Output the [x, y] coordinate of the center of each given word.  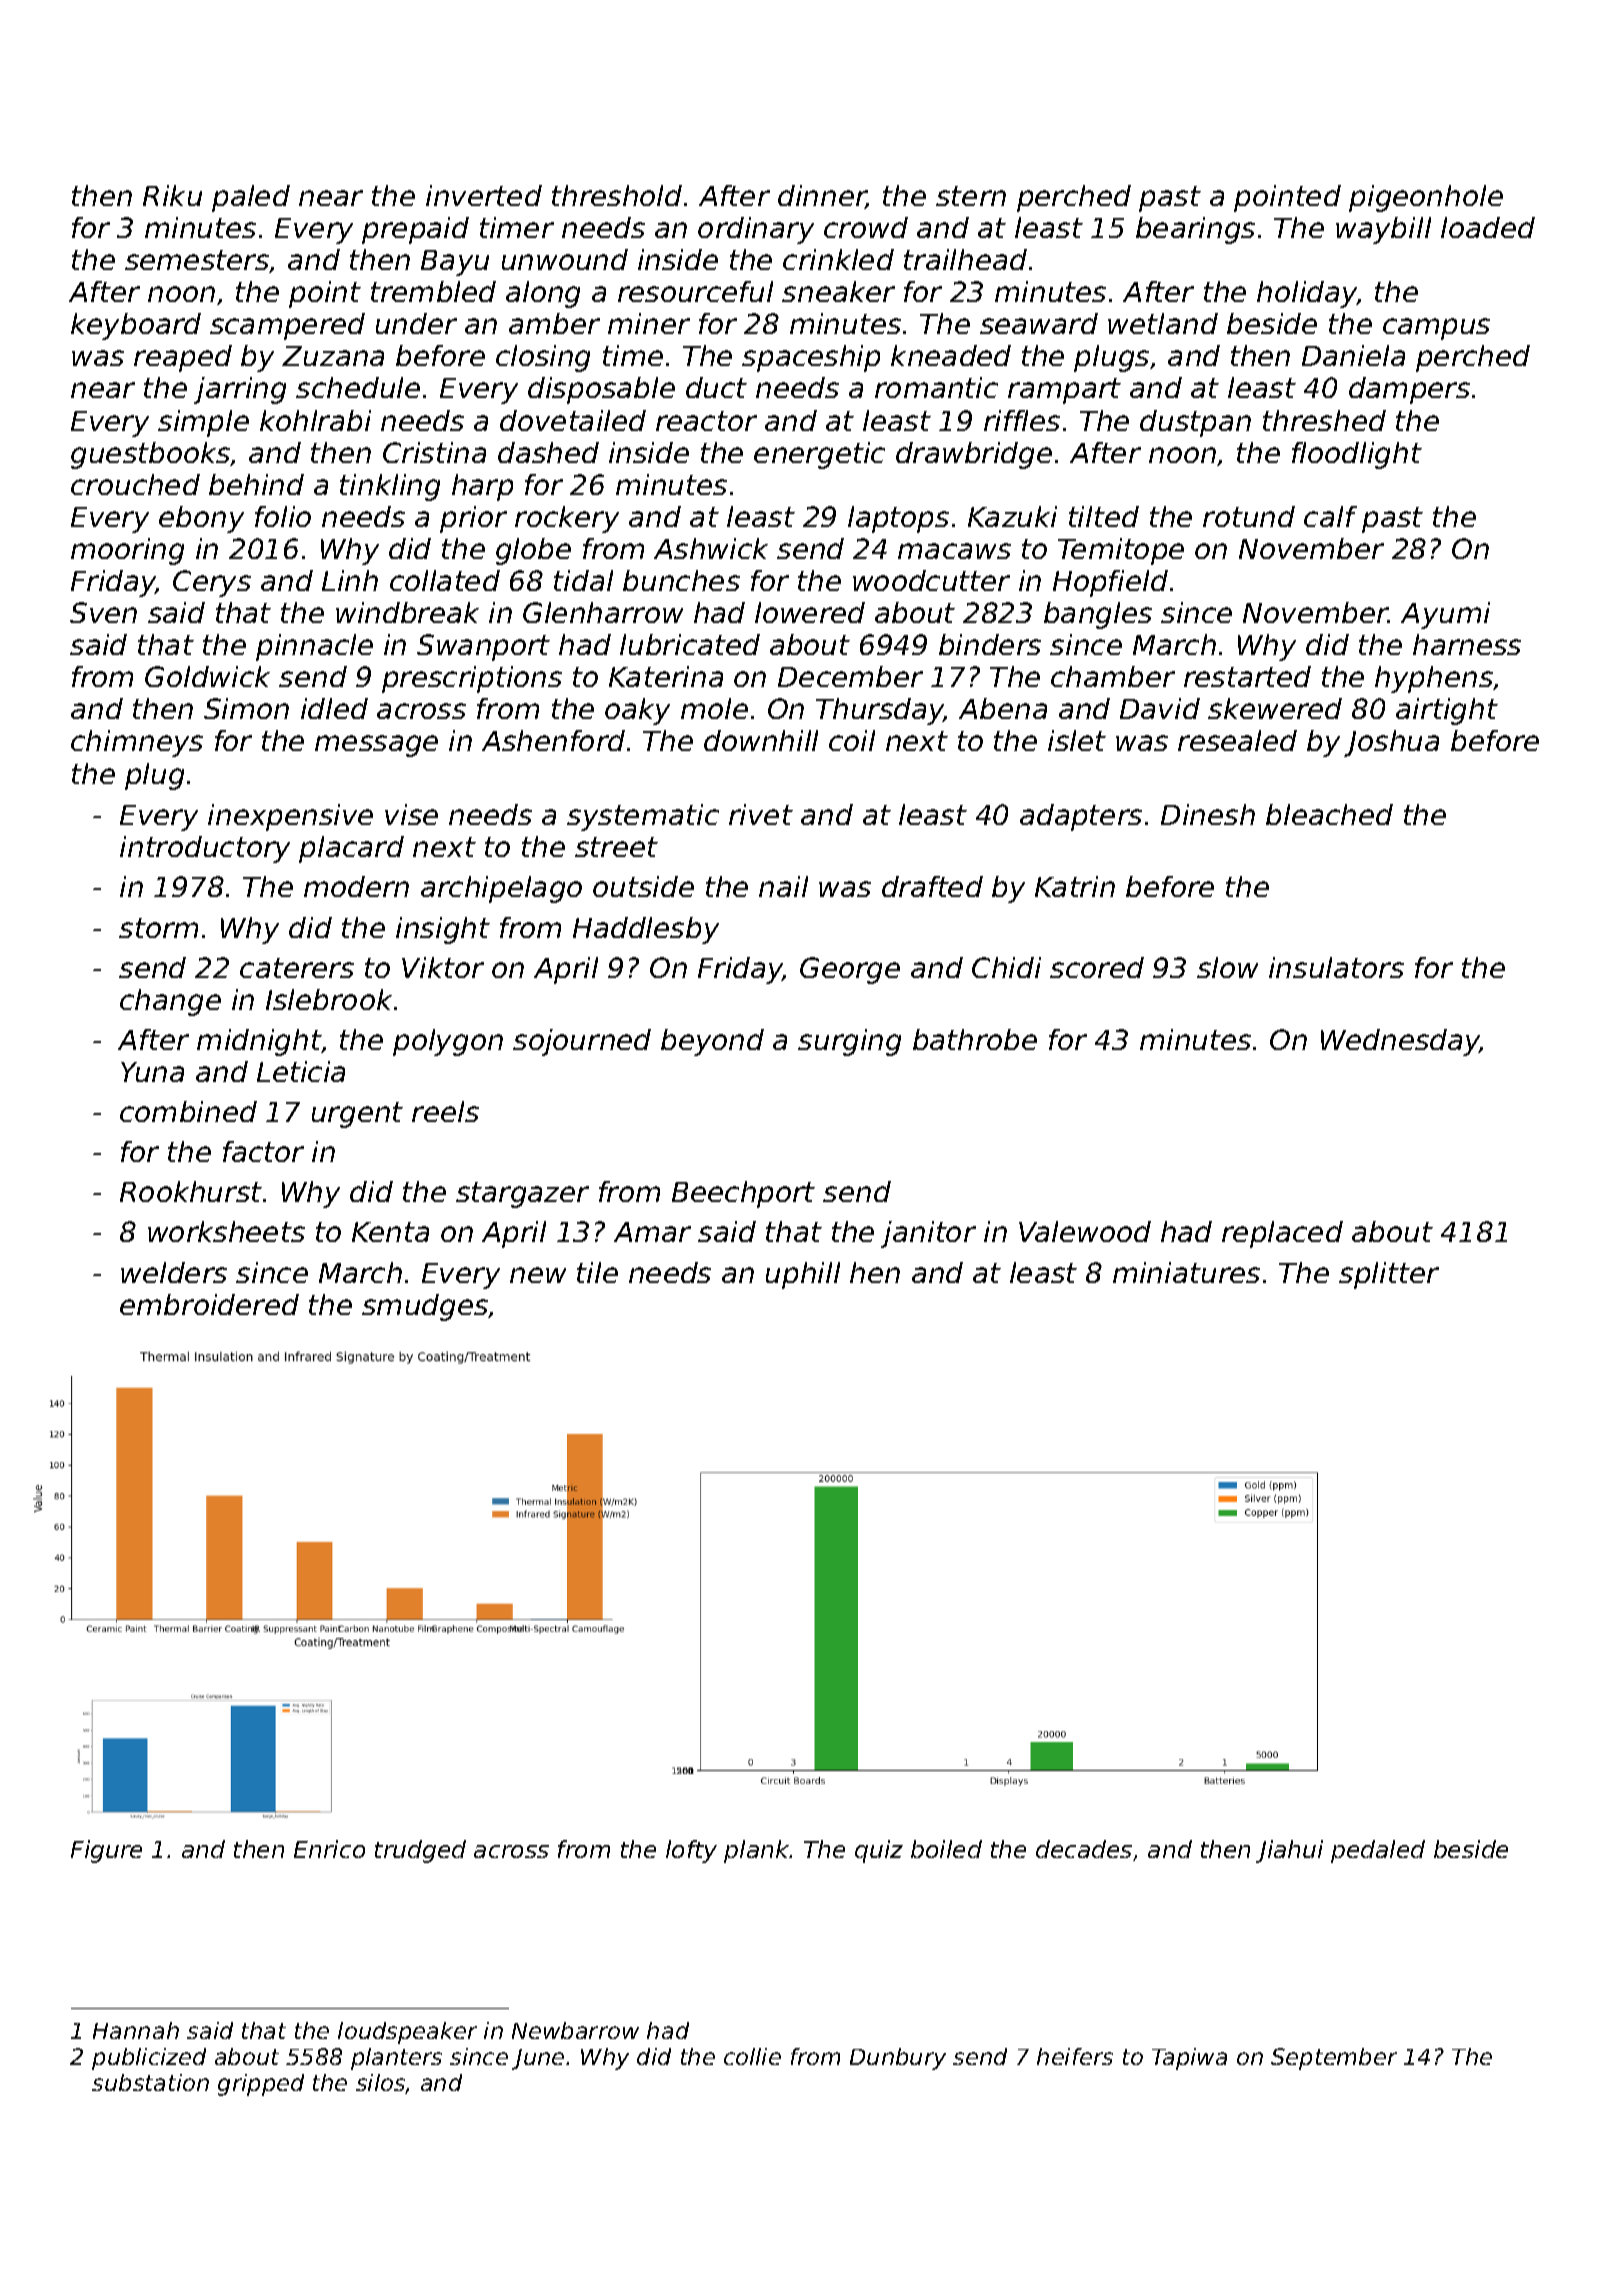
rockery [567, 519]
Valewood [1085, 1231]
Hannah [136, 2030]
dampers [1409, 390]
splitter [1389, 1275]
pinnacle [314, 647]
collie [752, 2056]
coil [852, 740]
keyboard [136, 326]
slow [1227, 967]
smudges [425, 1307]
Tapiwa [1189, 2059]
